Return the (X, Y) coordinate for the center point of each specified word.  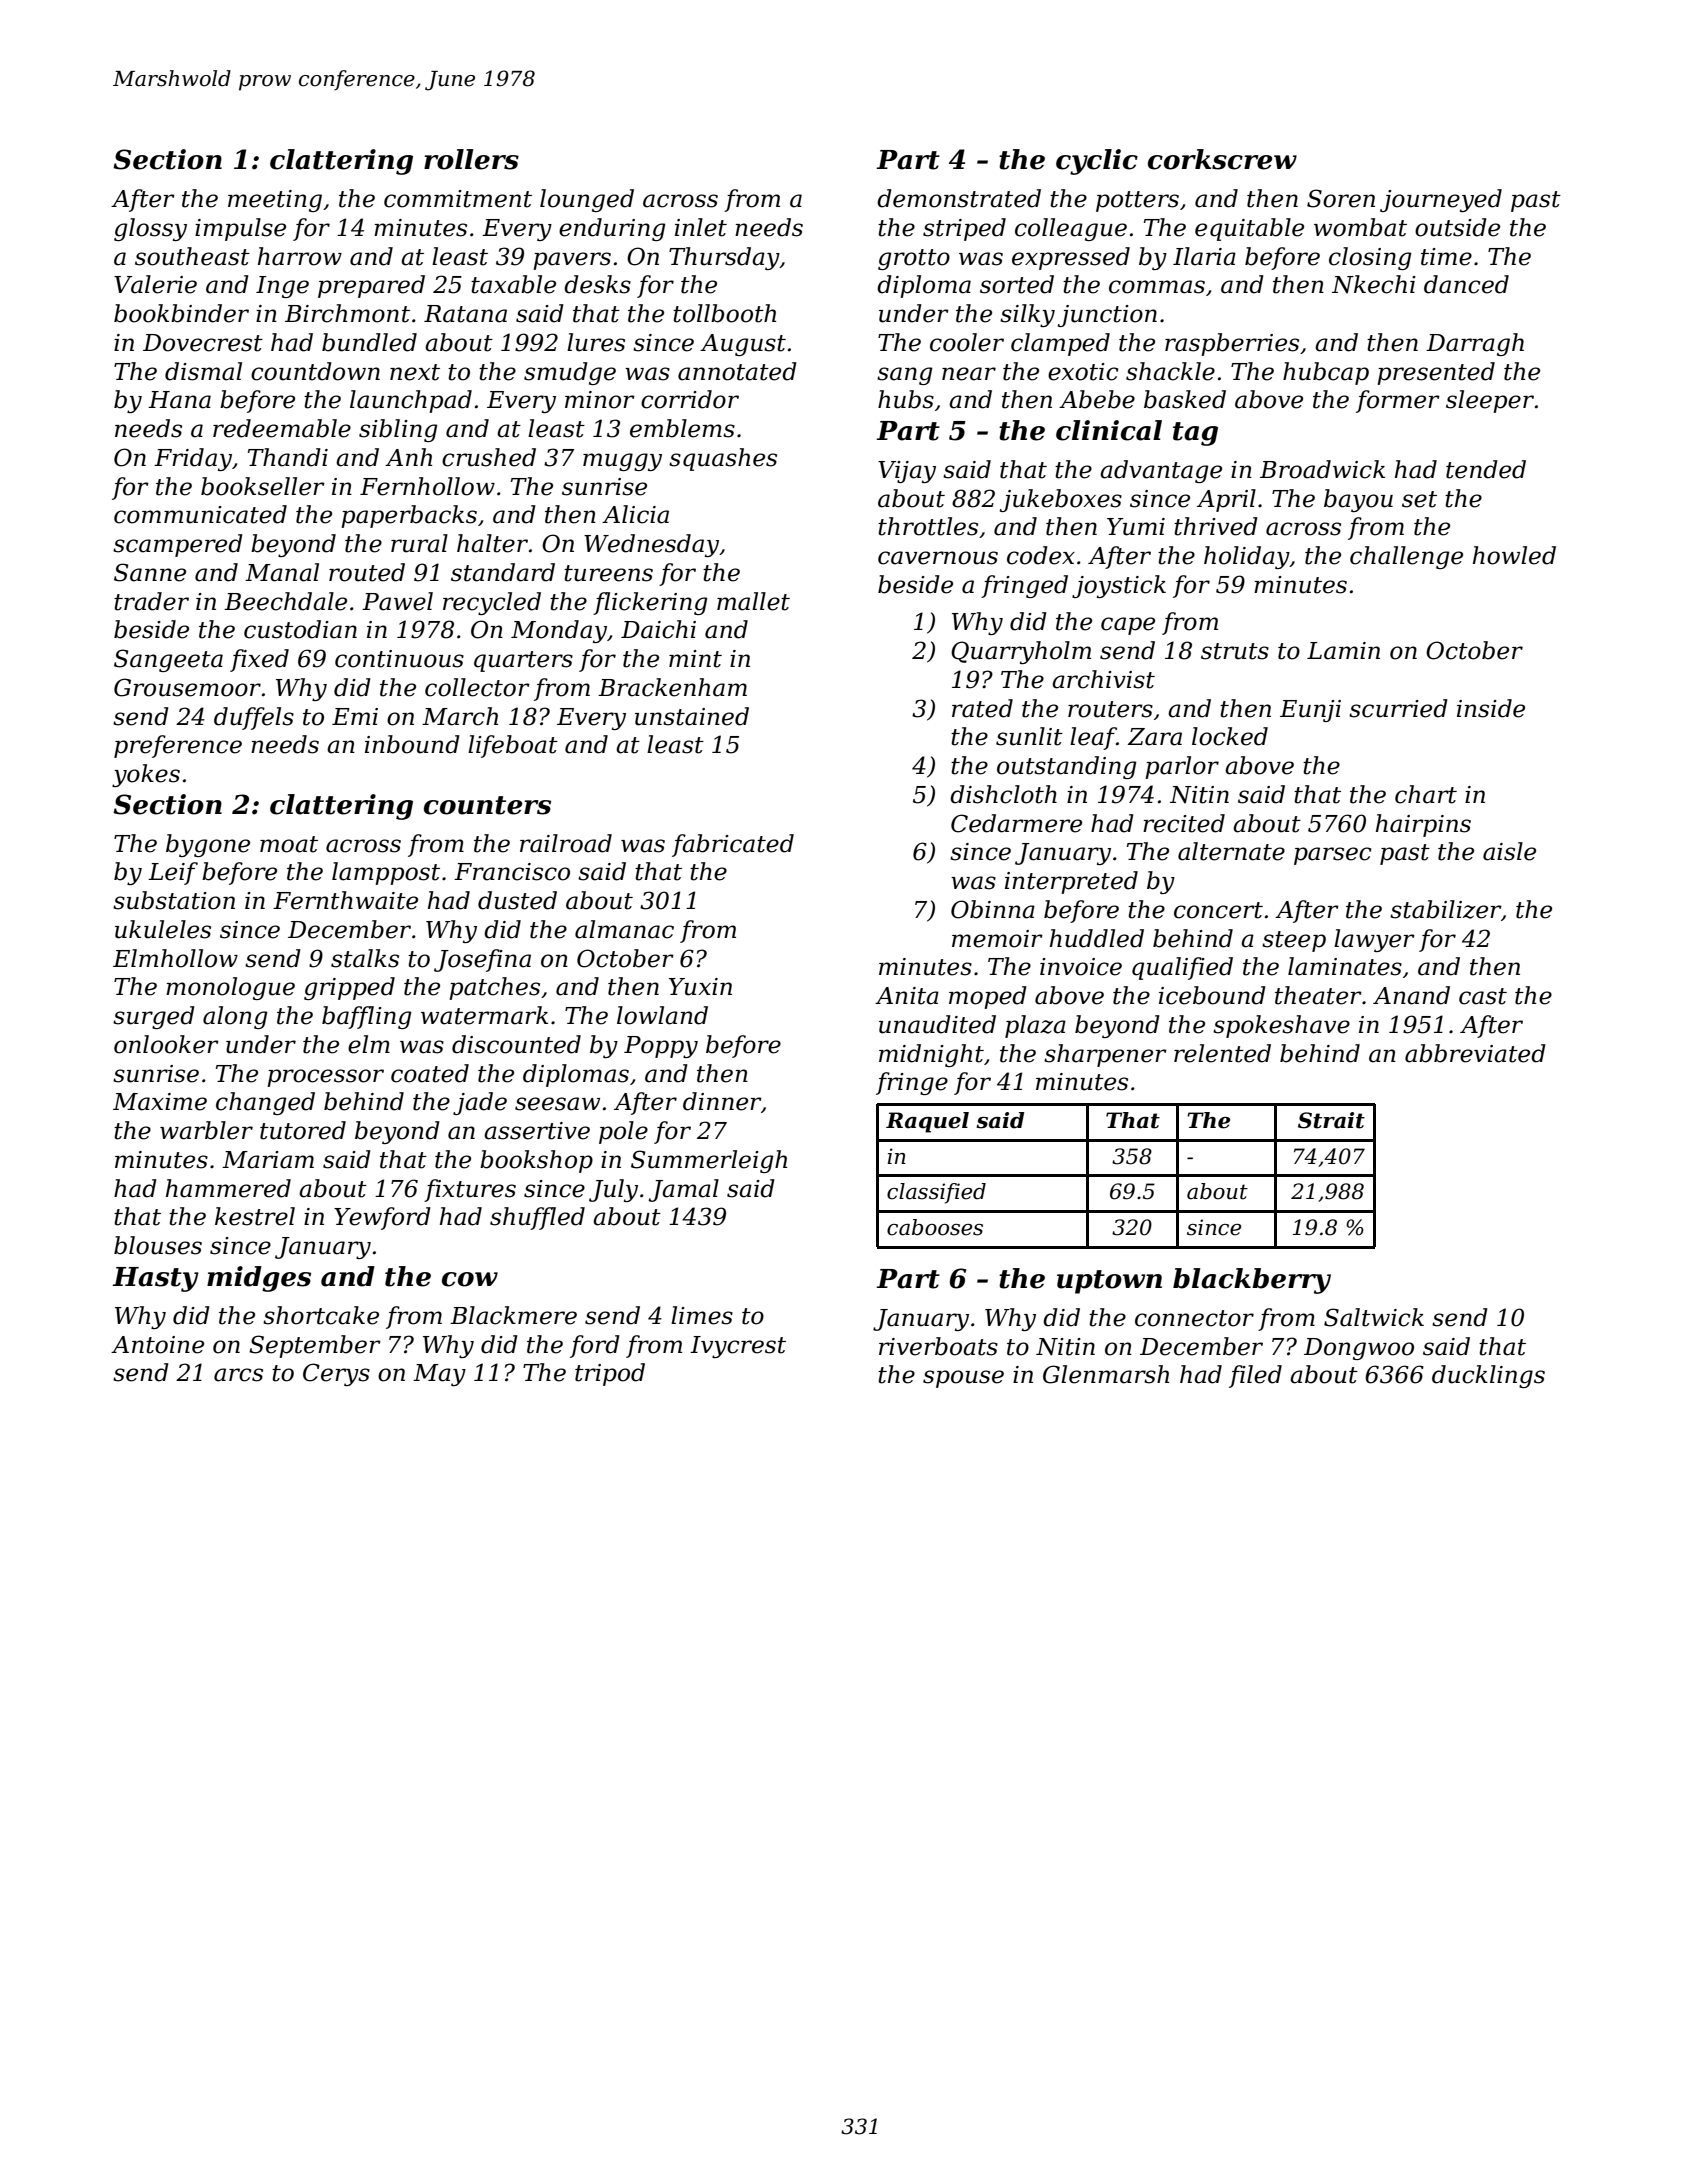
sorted (1017, 284)
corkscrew (1222, 159)
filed (1255, 1376)
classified (936, 1193)
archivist (1103, 679)
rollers (471, 159)
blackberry (1252, 1281)
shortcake (321, 1315)
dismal (203, 371)
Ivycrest (738, 1347)
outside (1457, 227)
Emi (355, 716)
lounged (587, 200)
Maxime (160, 1102)
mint (695, 659)
